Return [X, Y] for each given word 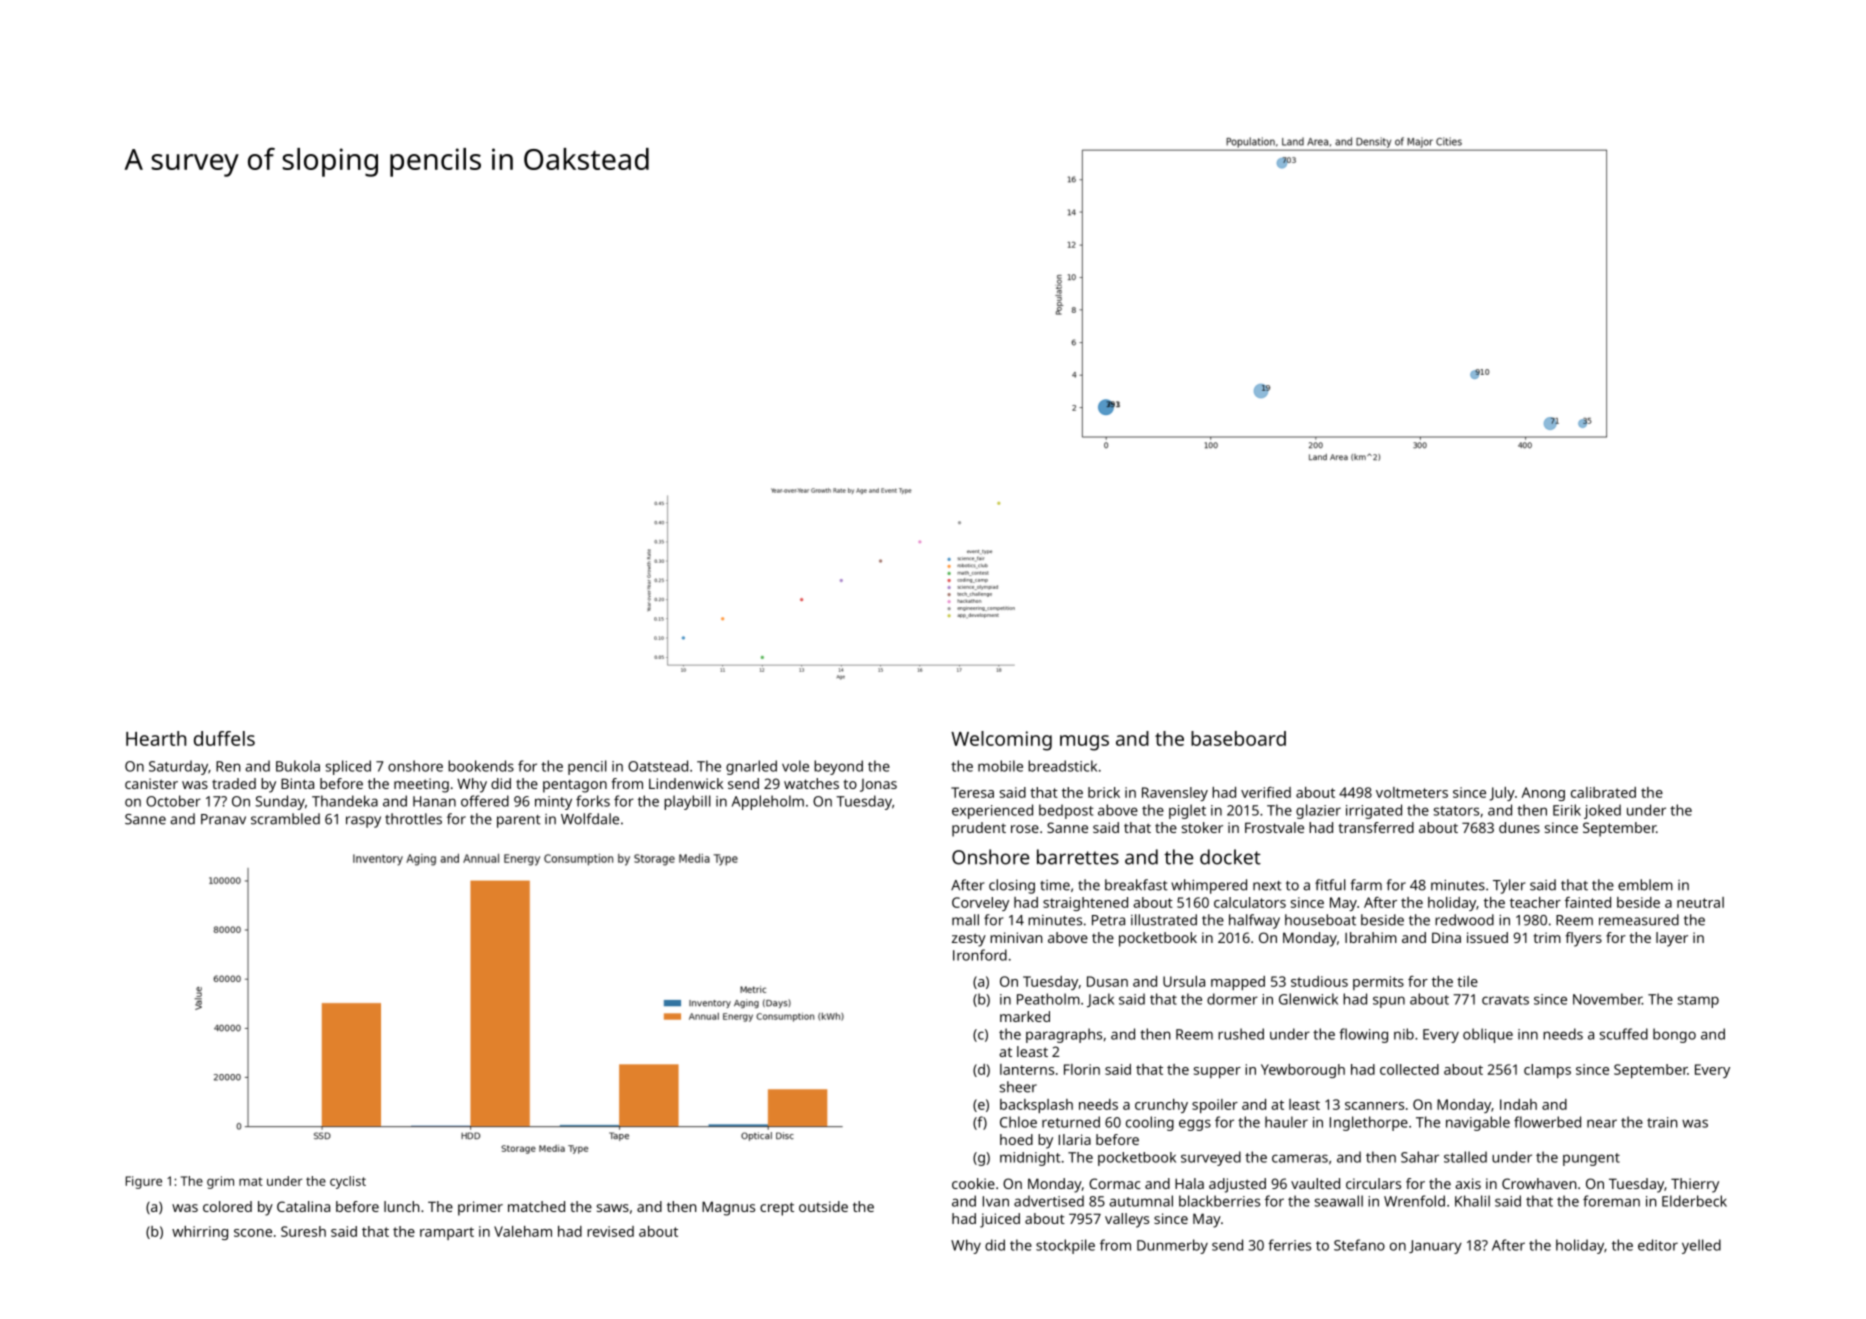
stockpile [1065, 1246]
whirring [200, 1233]
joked [1602, 811]
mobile [1000, 766]
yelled [1701, 1246]
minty [553, 803]
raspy [363, 822]
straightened [1085, 904]
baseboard [1238, 738]
